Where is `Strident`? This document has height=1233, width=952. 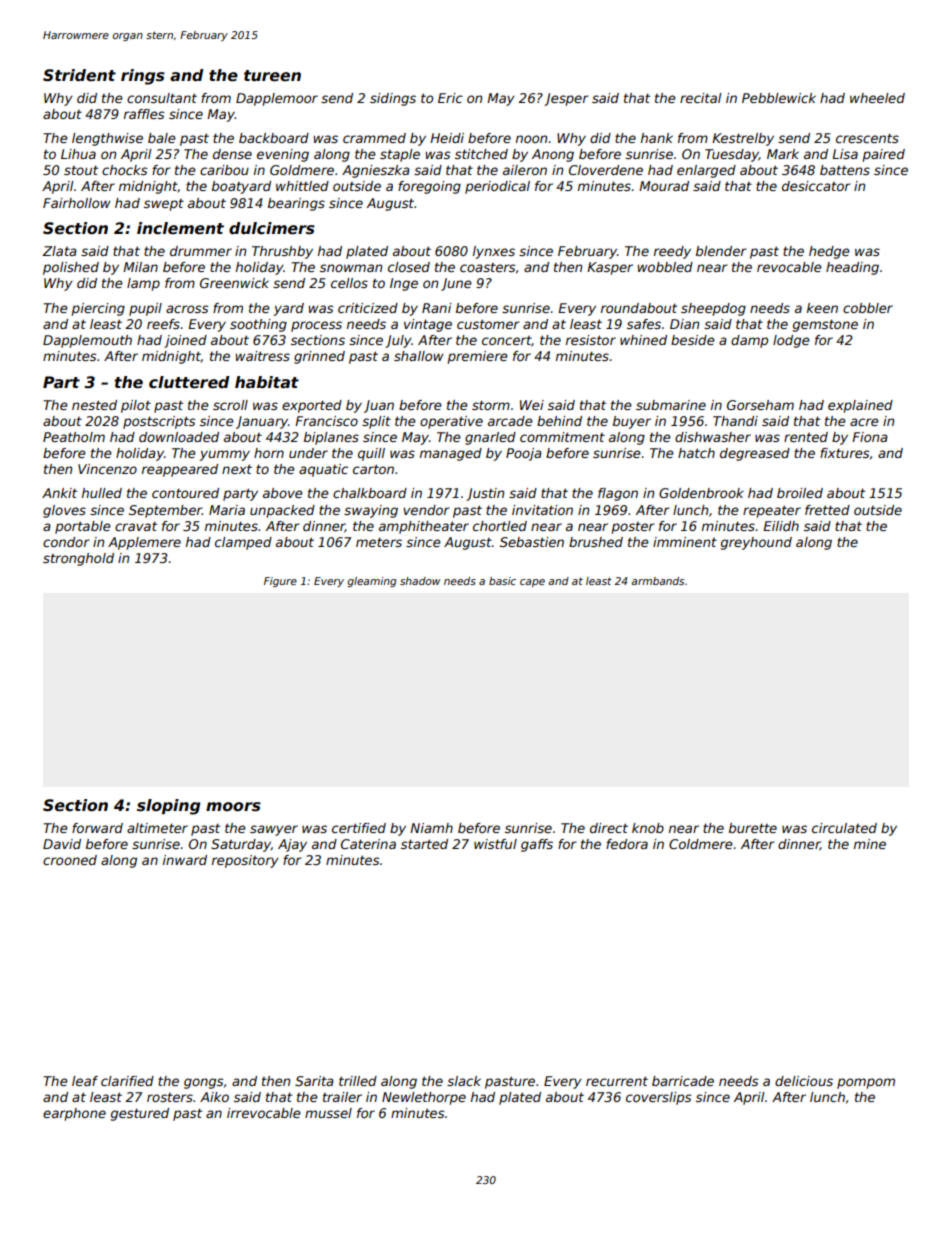 Strident is located at coordinates (79, 75).
